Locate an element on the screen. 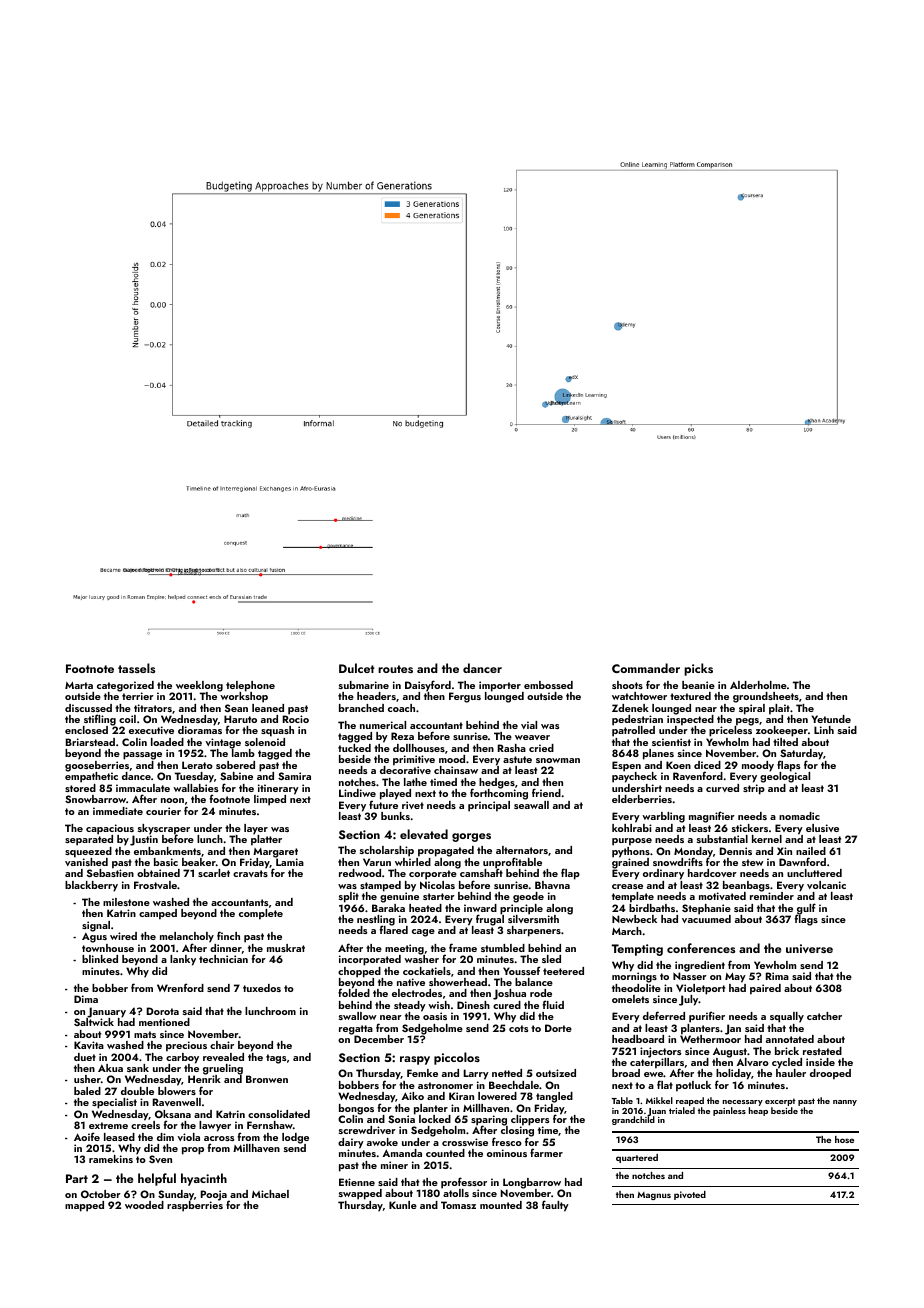 Image resolution: width=924 pixels, height=1308 pixels. tassels is located at coordinates (136, 668).
